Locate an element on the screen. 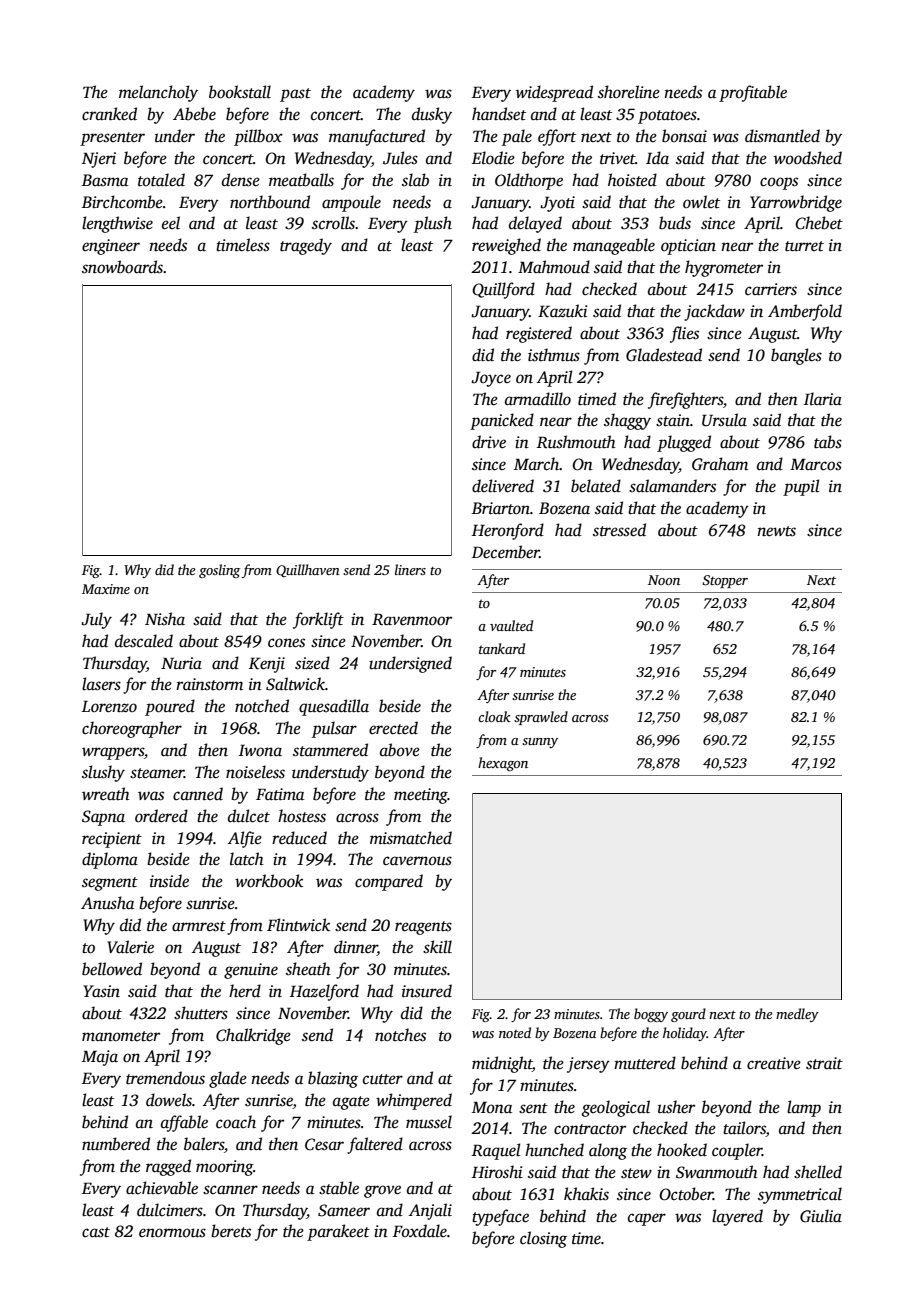 Image resolution: width=924 pixels, height=1308 pixels. reagents is located at coordinates (423, 928).
